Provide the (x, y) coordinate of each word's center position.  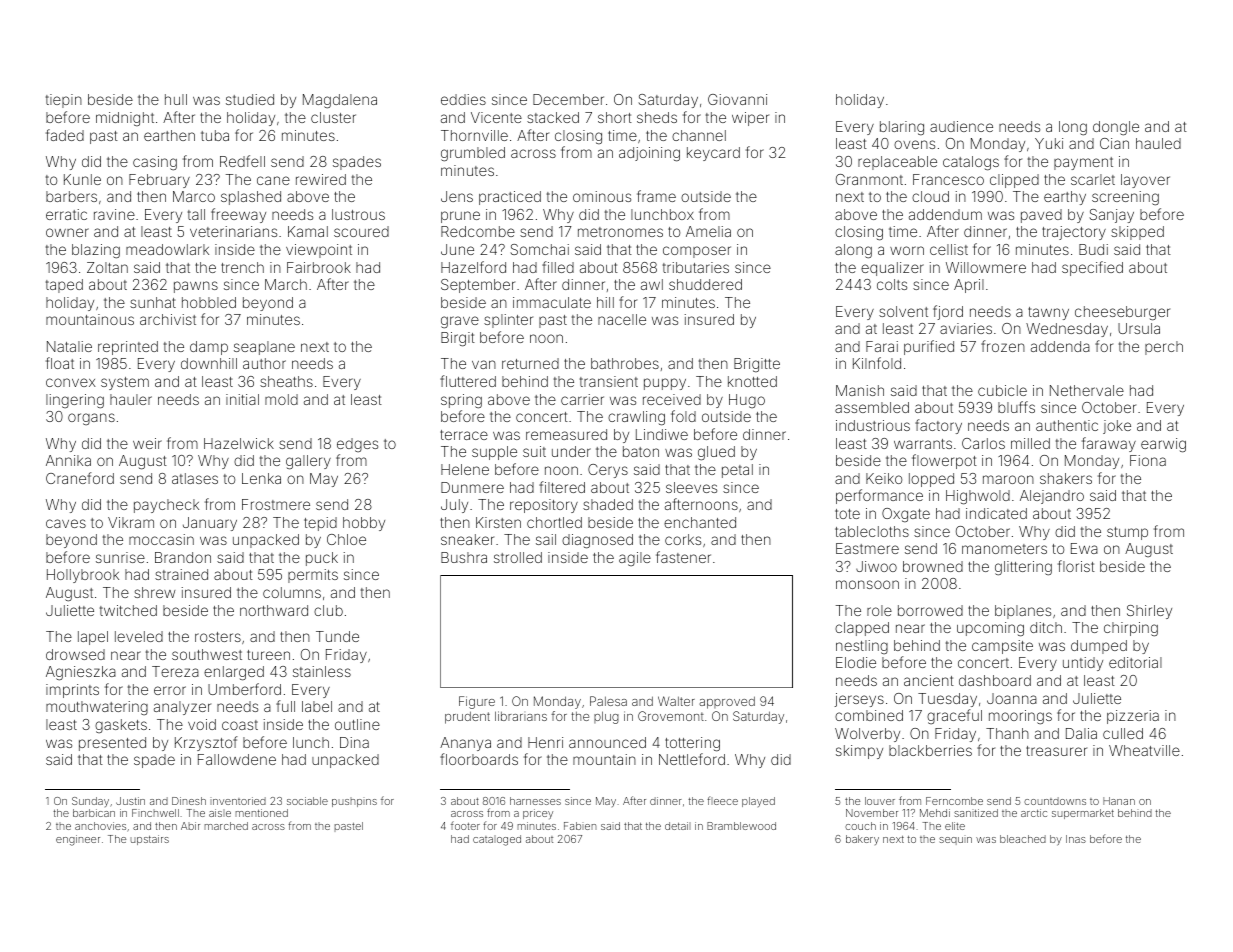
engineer (78, 840)
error (170, 690)
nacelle (622, 319)
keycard (713, 154)
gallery (308, 462)
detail (678, 826)
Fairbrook (319, 267)
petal (737, 471)
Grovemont (671, 716)
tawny (1048, 313)
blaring (902, 128)
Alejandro (1052, 497)
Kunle (82, 179)
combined (869, 715)
